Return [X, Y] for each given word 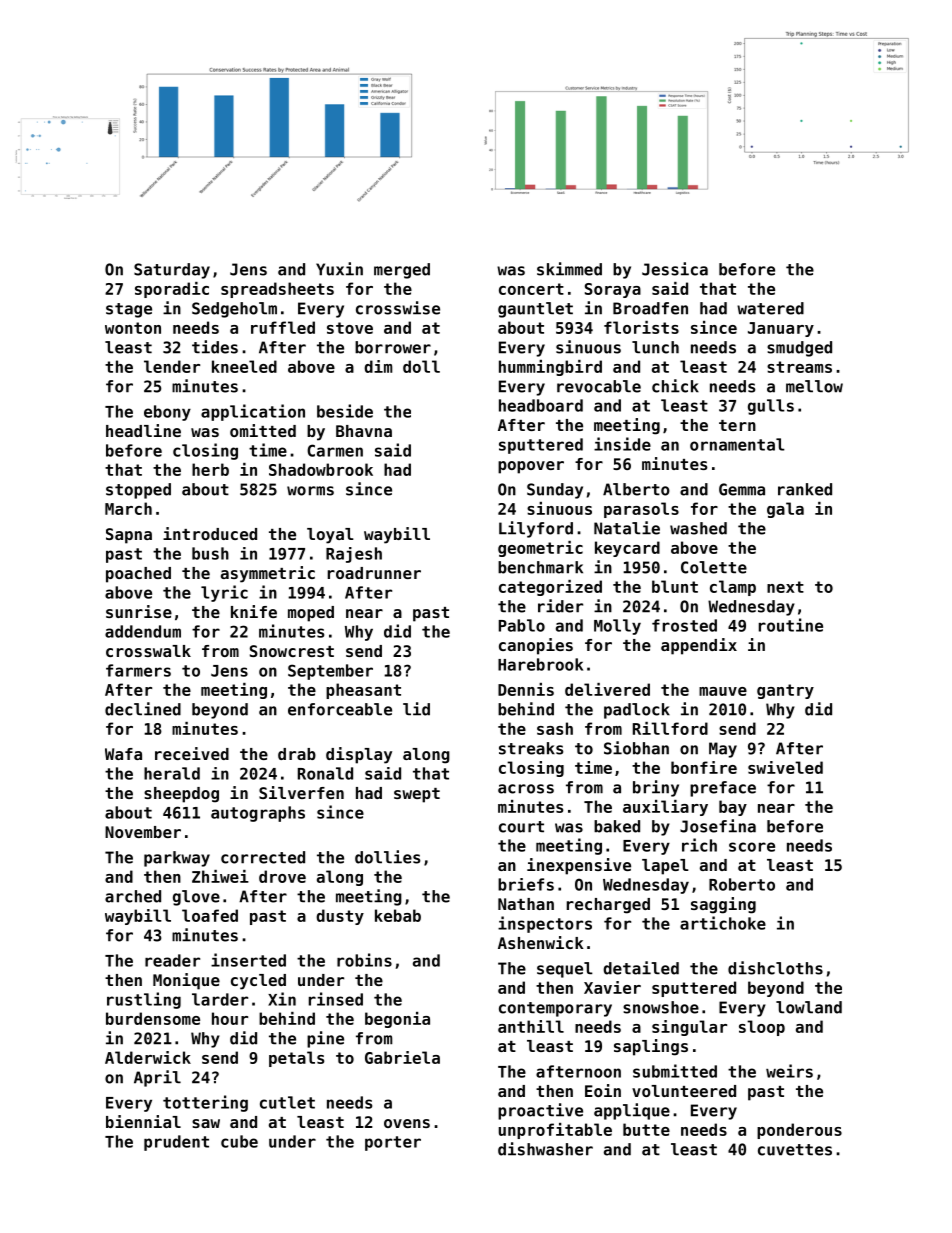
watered [770, 308]
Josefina [718, 826]
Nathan [526, 904]
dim [378, 366]
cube [239, 1141]
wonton [133, 328]
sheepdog [181, 795]
